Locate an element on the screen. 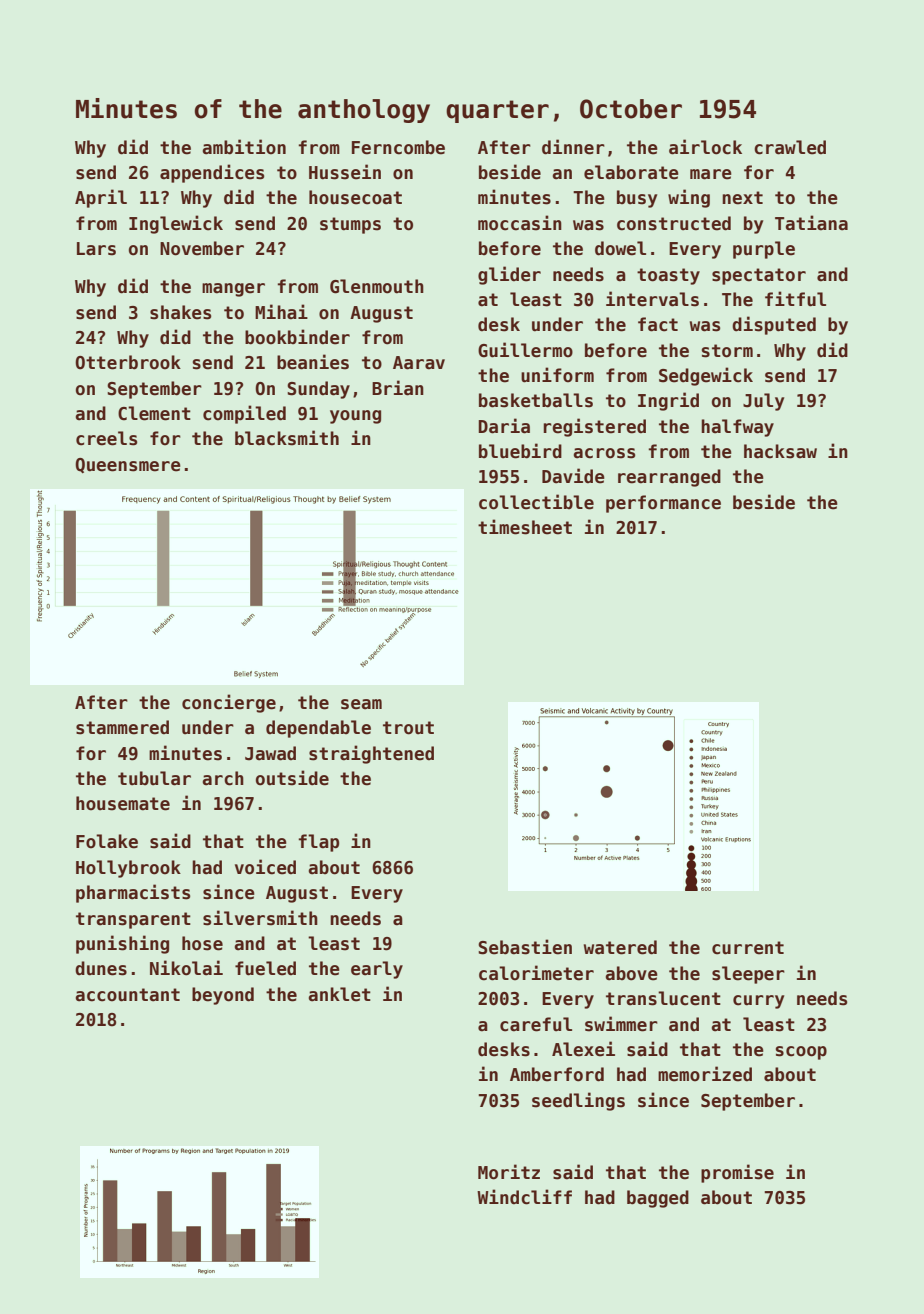 The image size is (924, 1314). housemate is located at coordinates (123, 803).
